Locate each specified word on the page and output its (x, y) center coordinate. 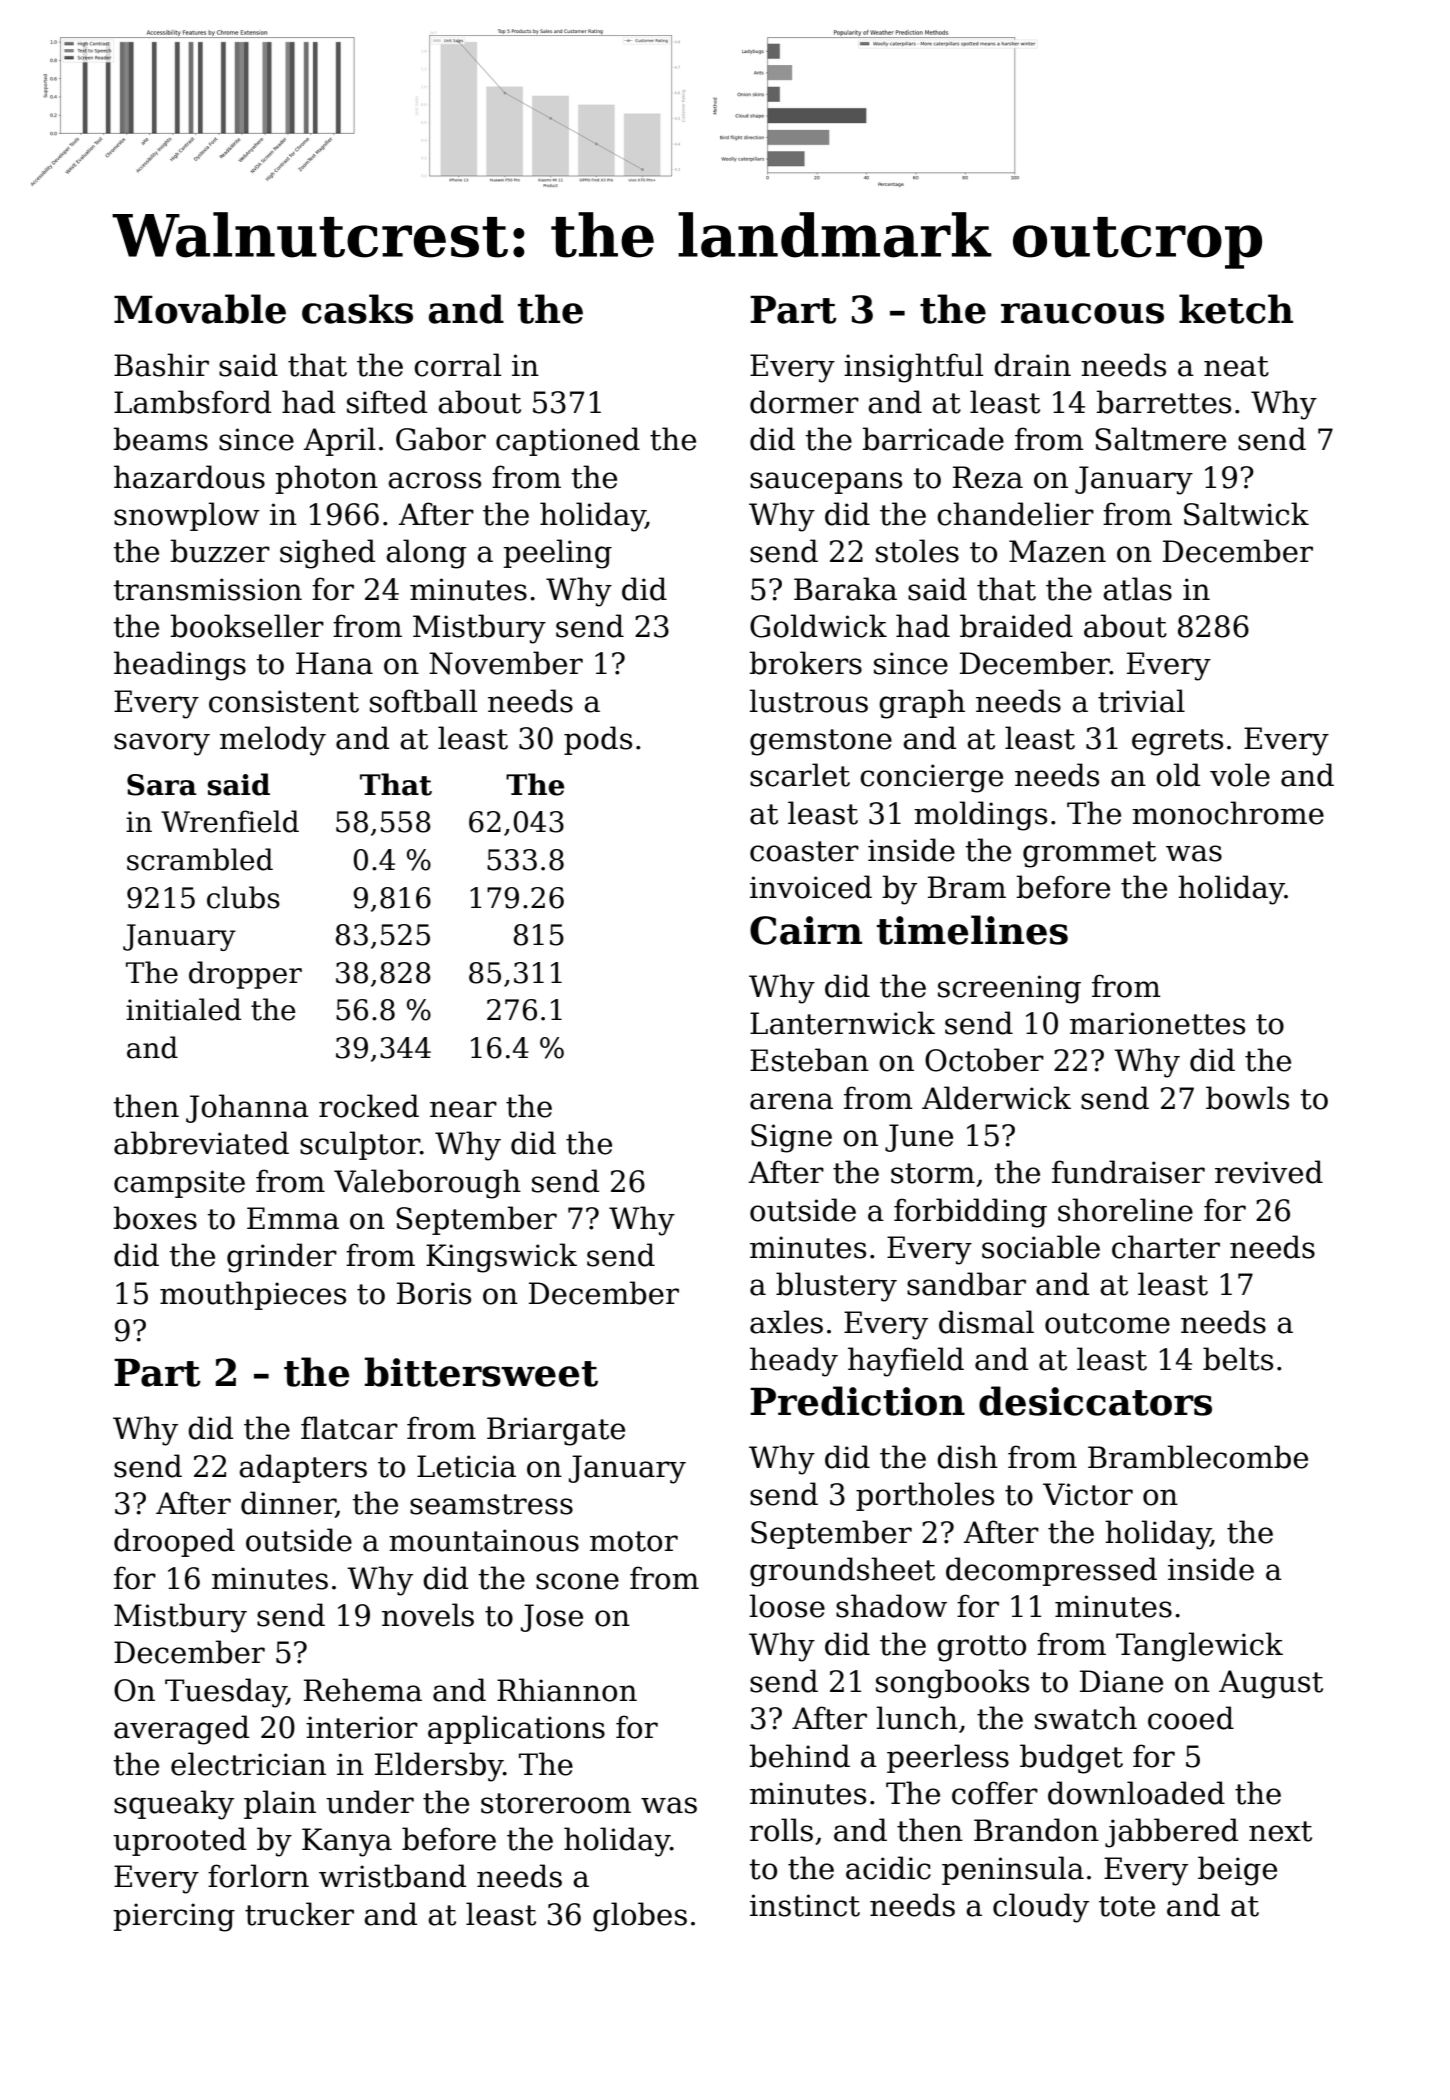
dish (967, 1457)
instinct (805, 1905)
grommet (1089, 854)
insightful (913, 368)
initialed (183, 1009)
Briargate (556, 1431)
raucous (1082, 313)
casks (357, 309)
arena (791, 1101)
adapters (303, 1468)
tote (1127, 1906)
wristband (392, 1876)
